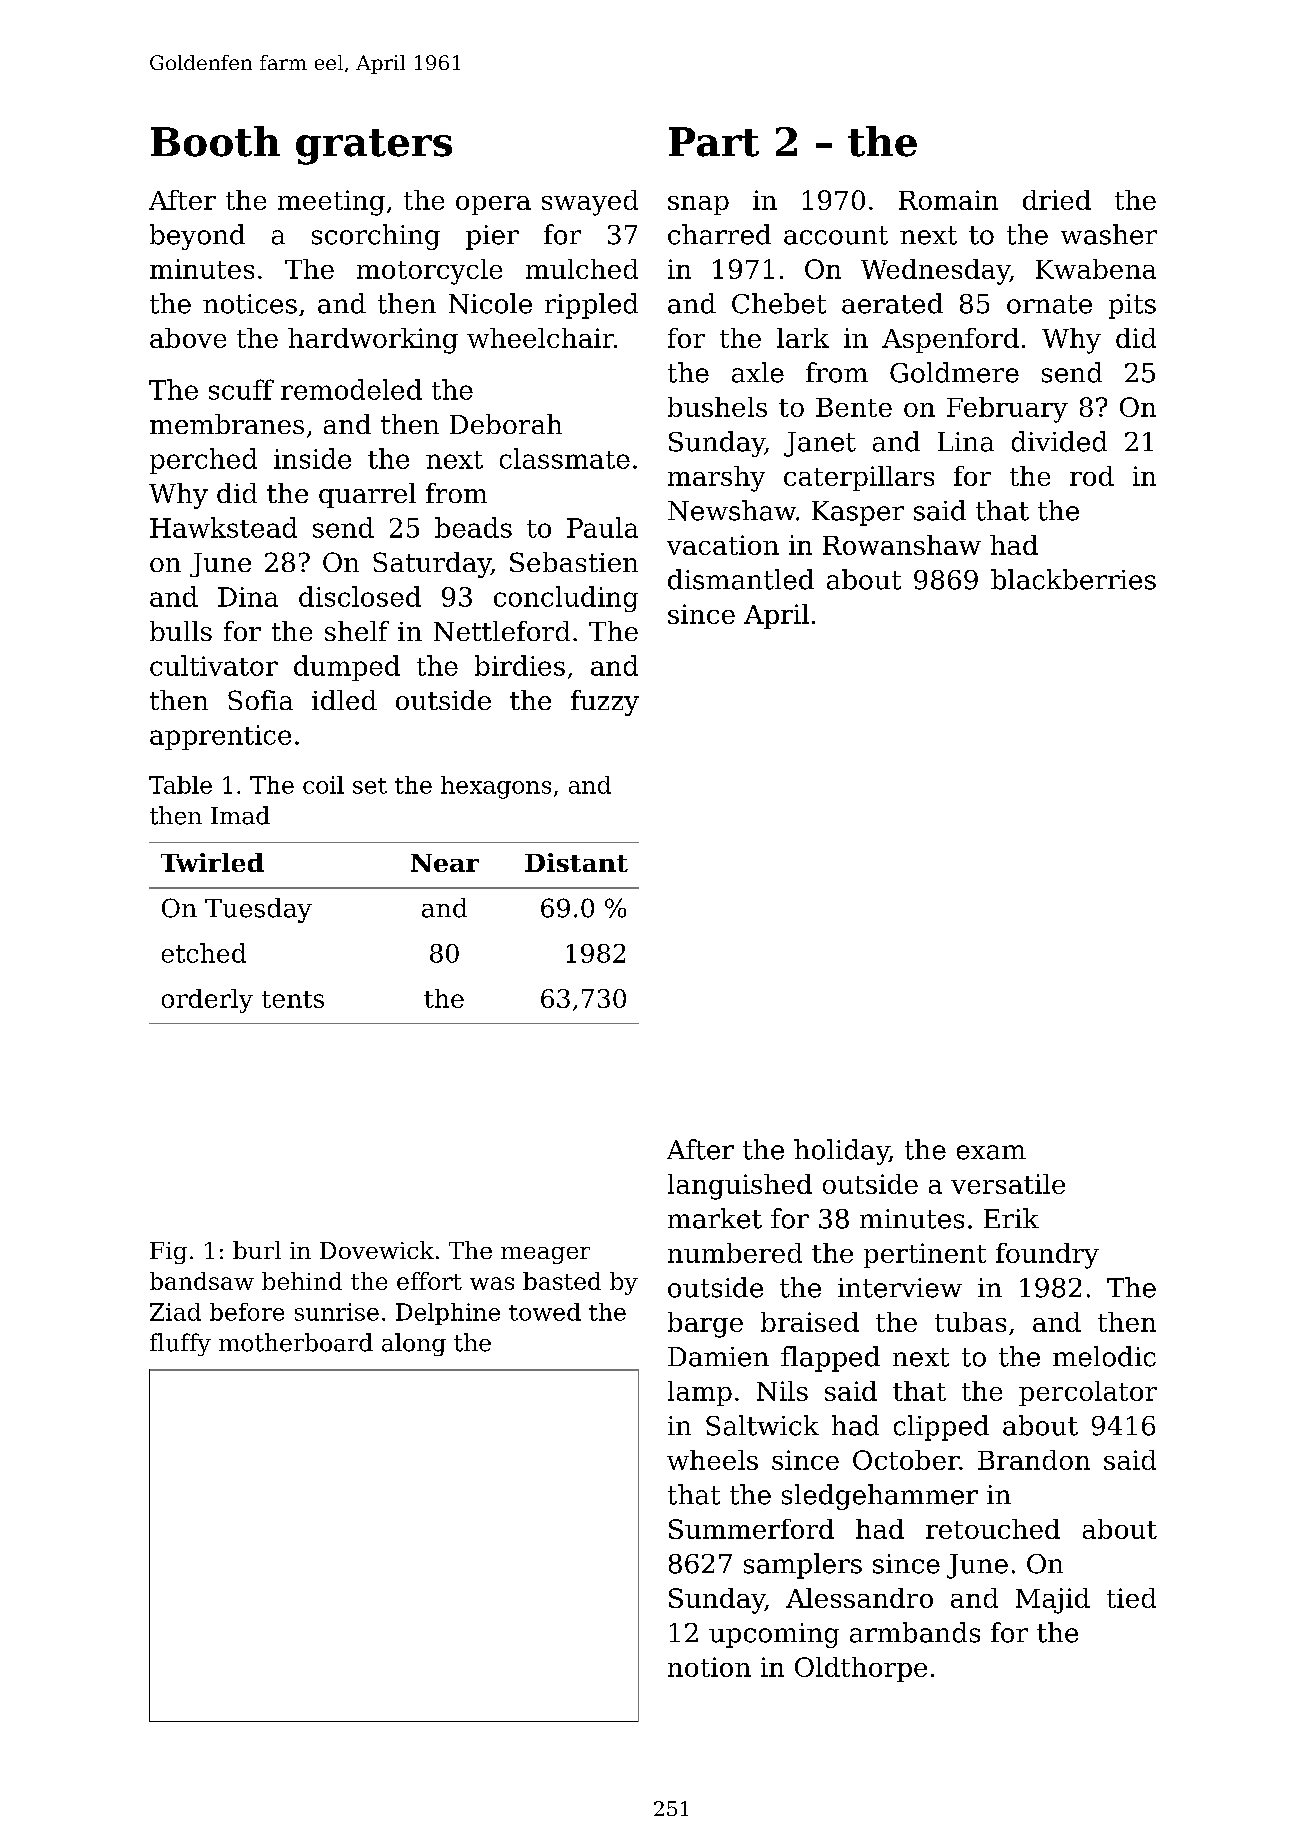  Describe the element at coordinates (302, 1281) in the screenshot. I see `behind` at that location.
